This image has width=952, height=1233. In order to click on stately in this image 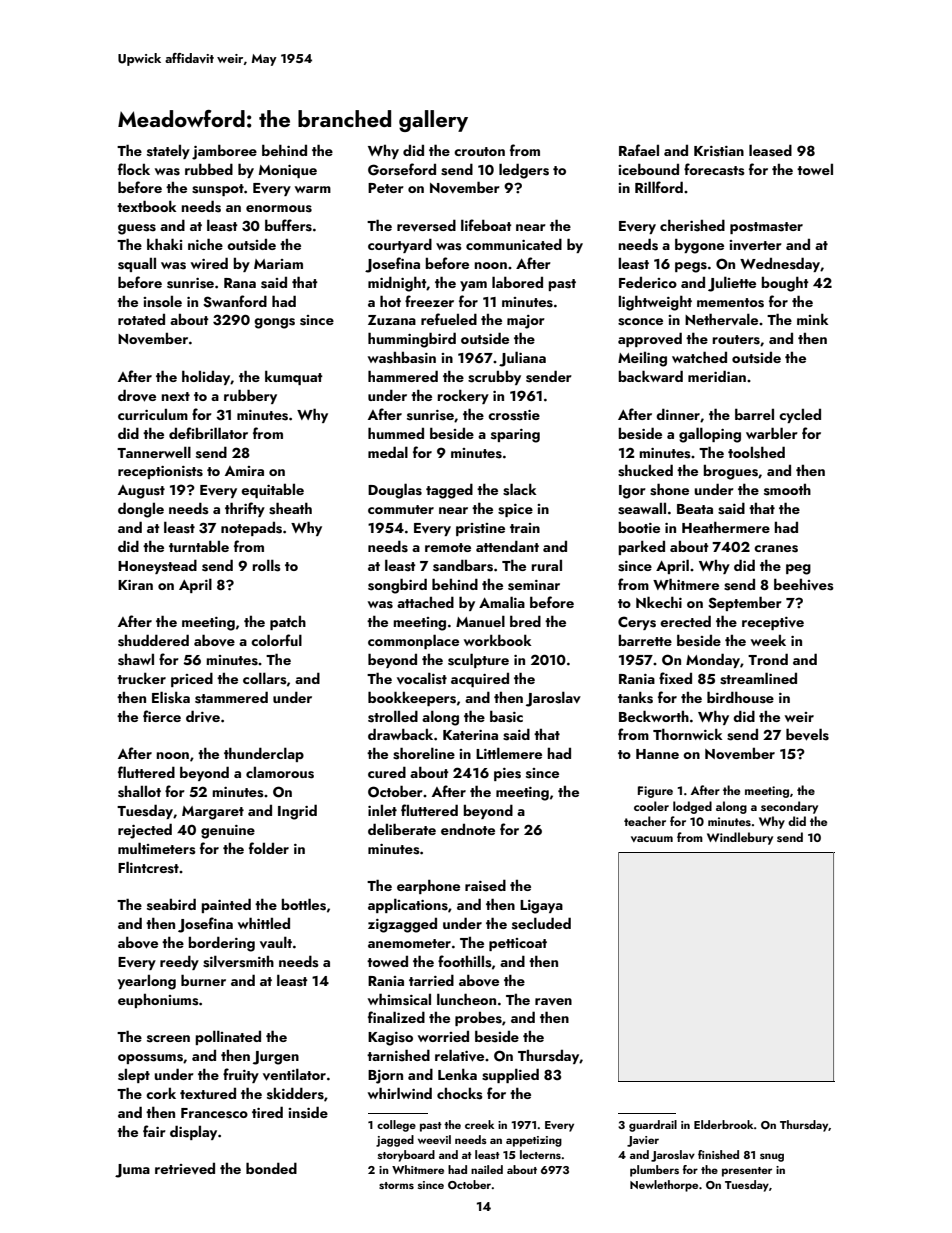, I will do `click(168, 152)`.
